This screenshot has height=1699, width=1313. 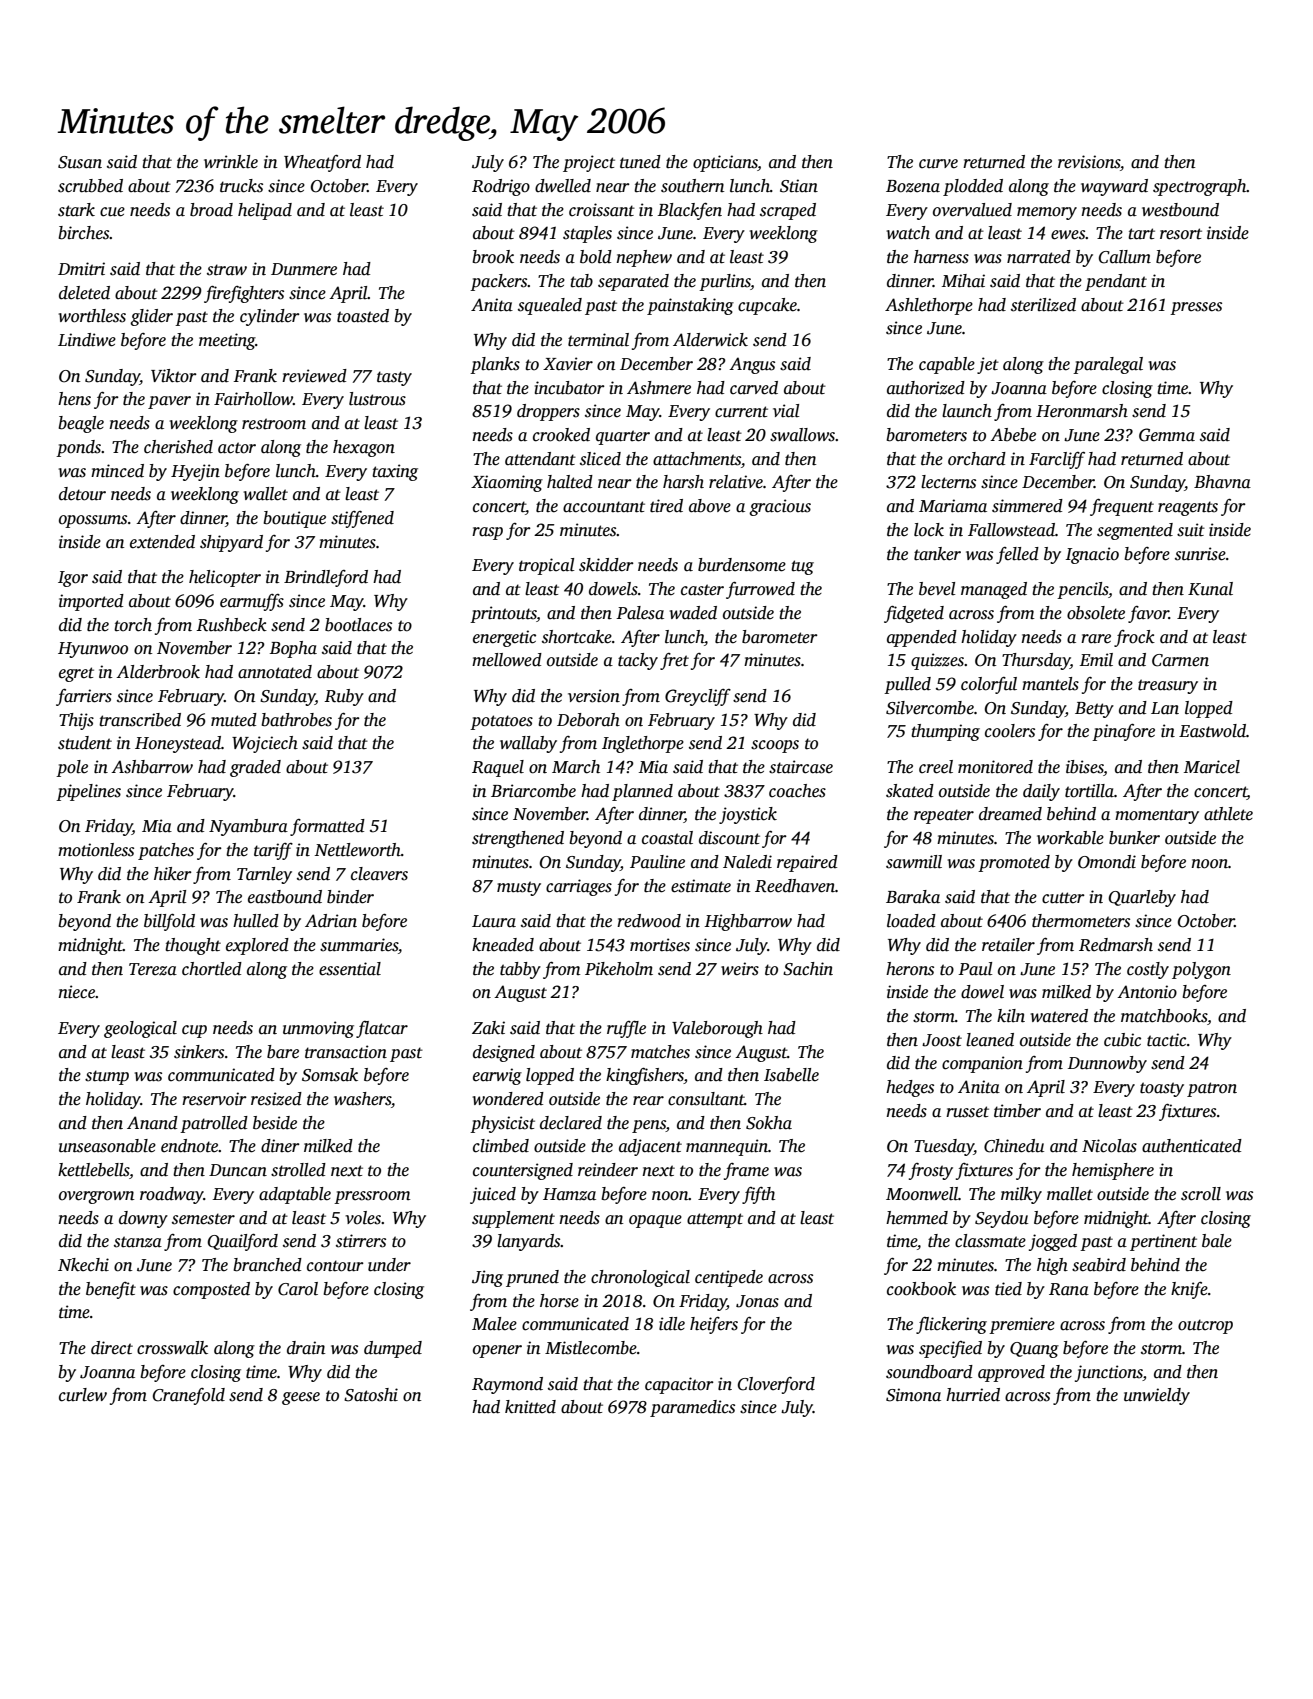 I want to click on Heronmarsh, so click(x=1082, y=411).
